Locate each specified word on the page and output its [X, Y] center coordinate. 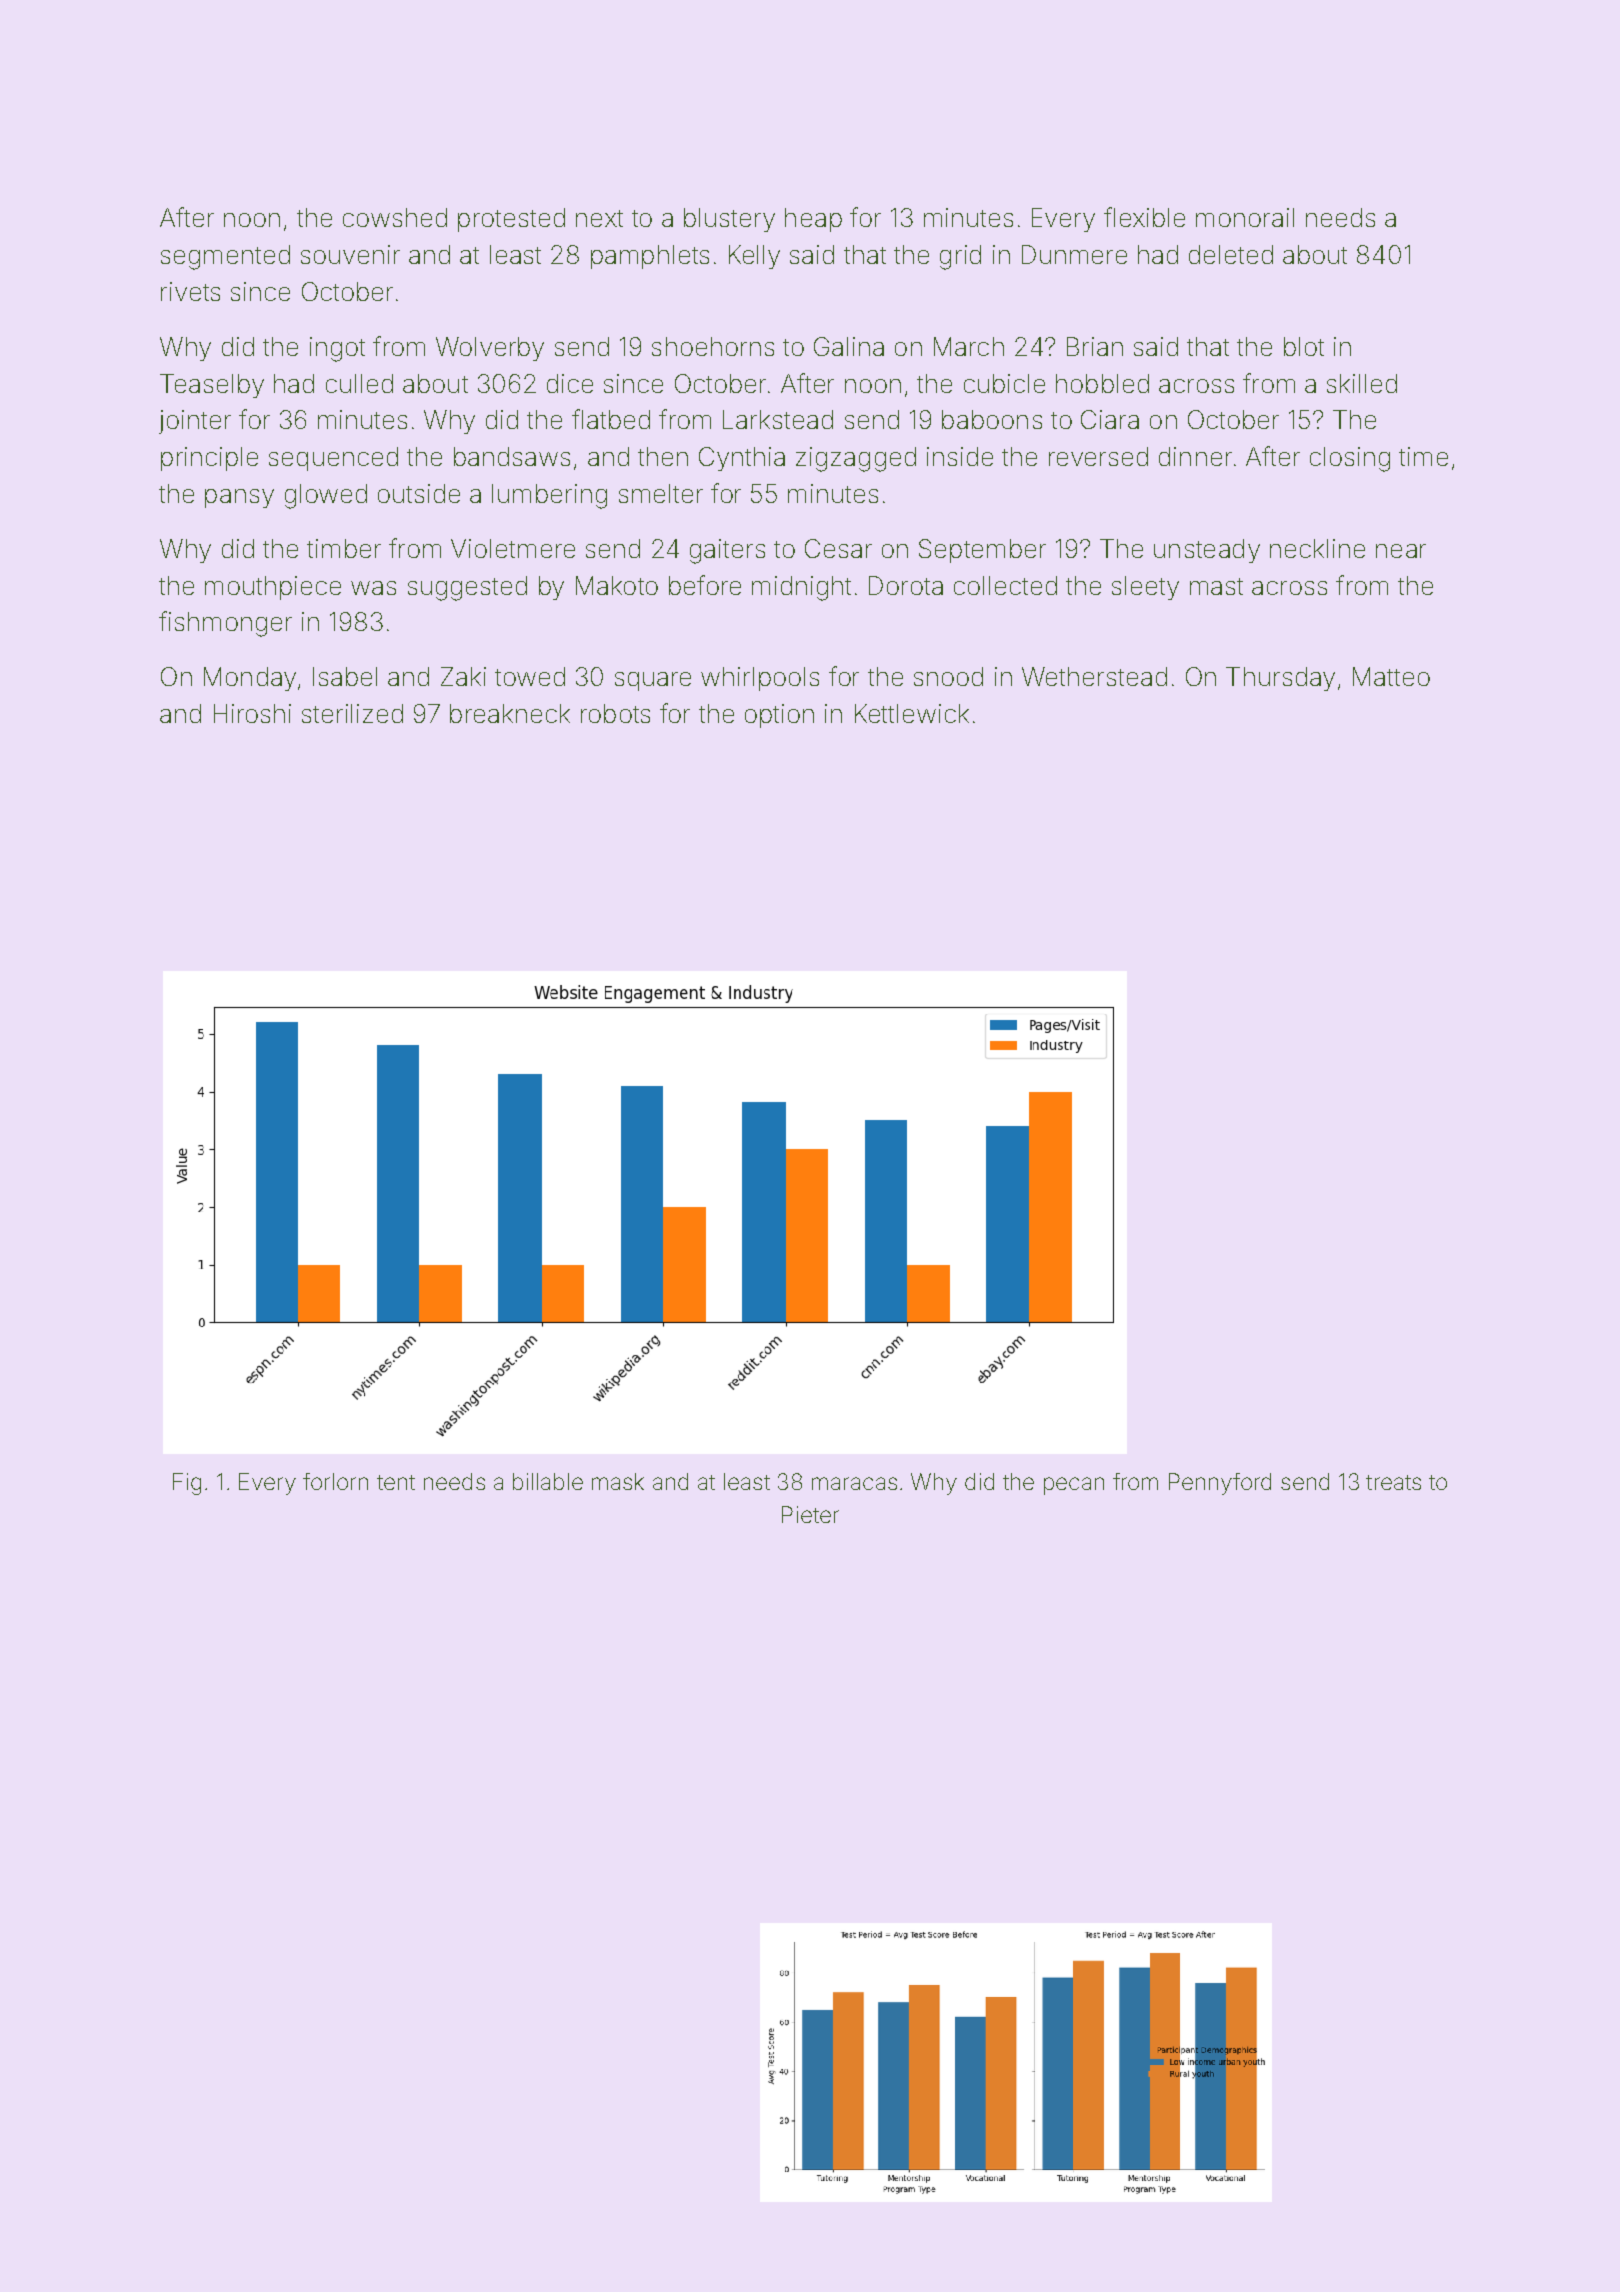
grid [960, 257]
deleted [1231, 254]
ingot [337, 349]
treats [1393, 1482]
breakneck [510, 713]
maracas [854, 1483]
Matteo [1391, 676]
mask [618, 1481]
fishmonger [225, 624]
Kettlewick [912, 713]
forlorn [335, 1481]
